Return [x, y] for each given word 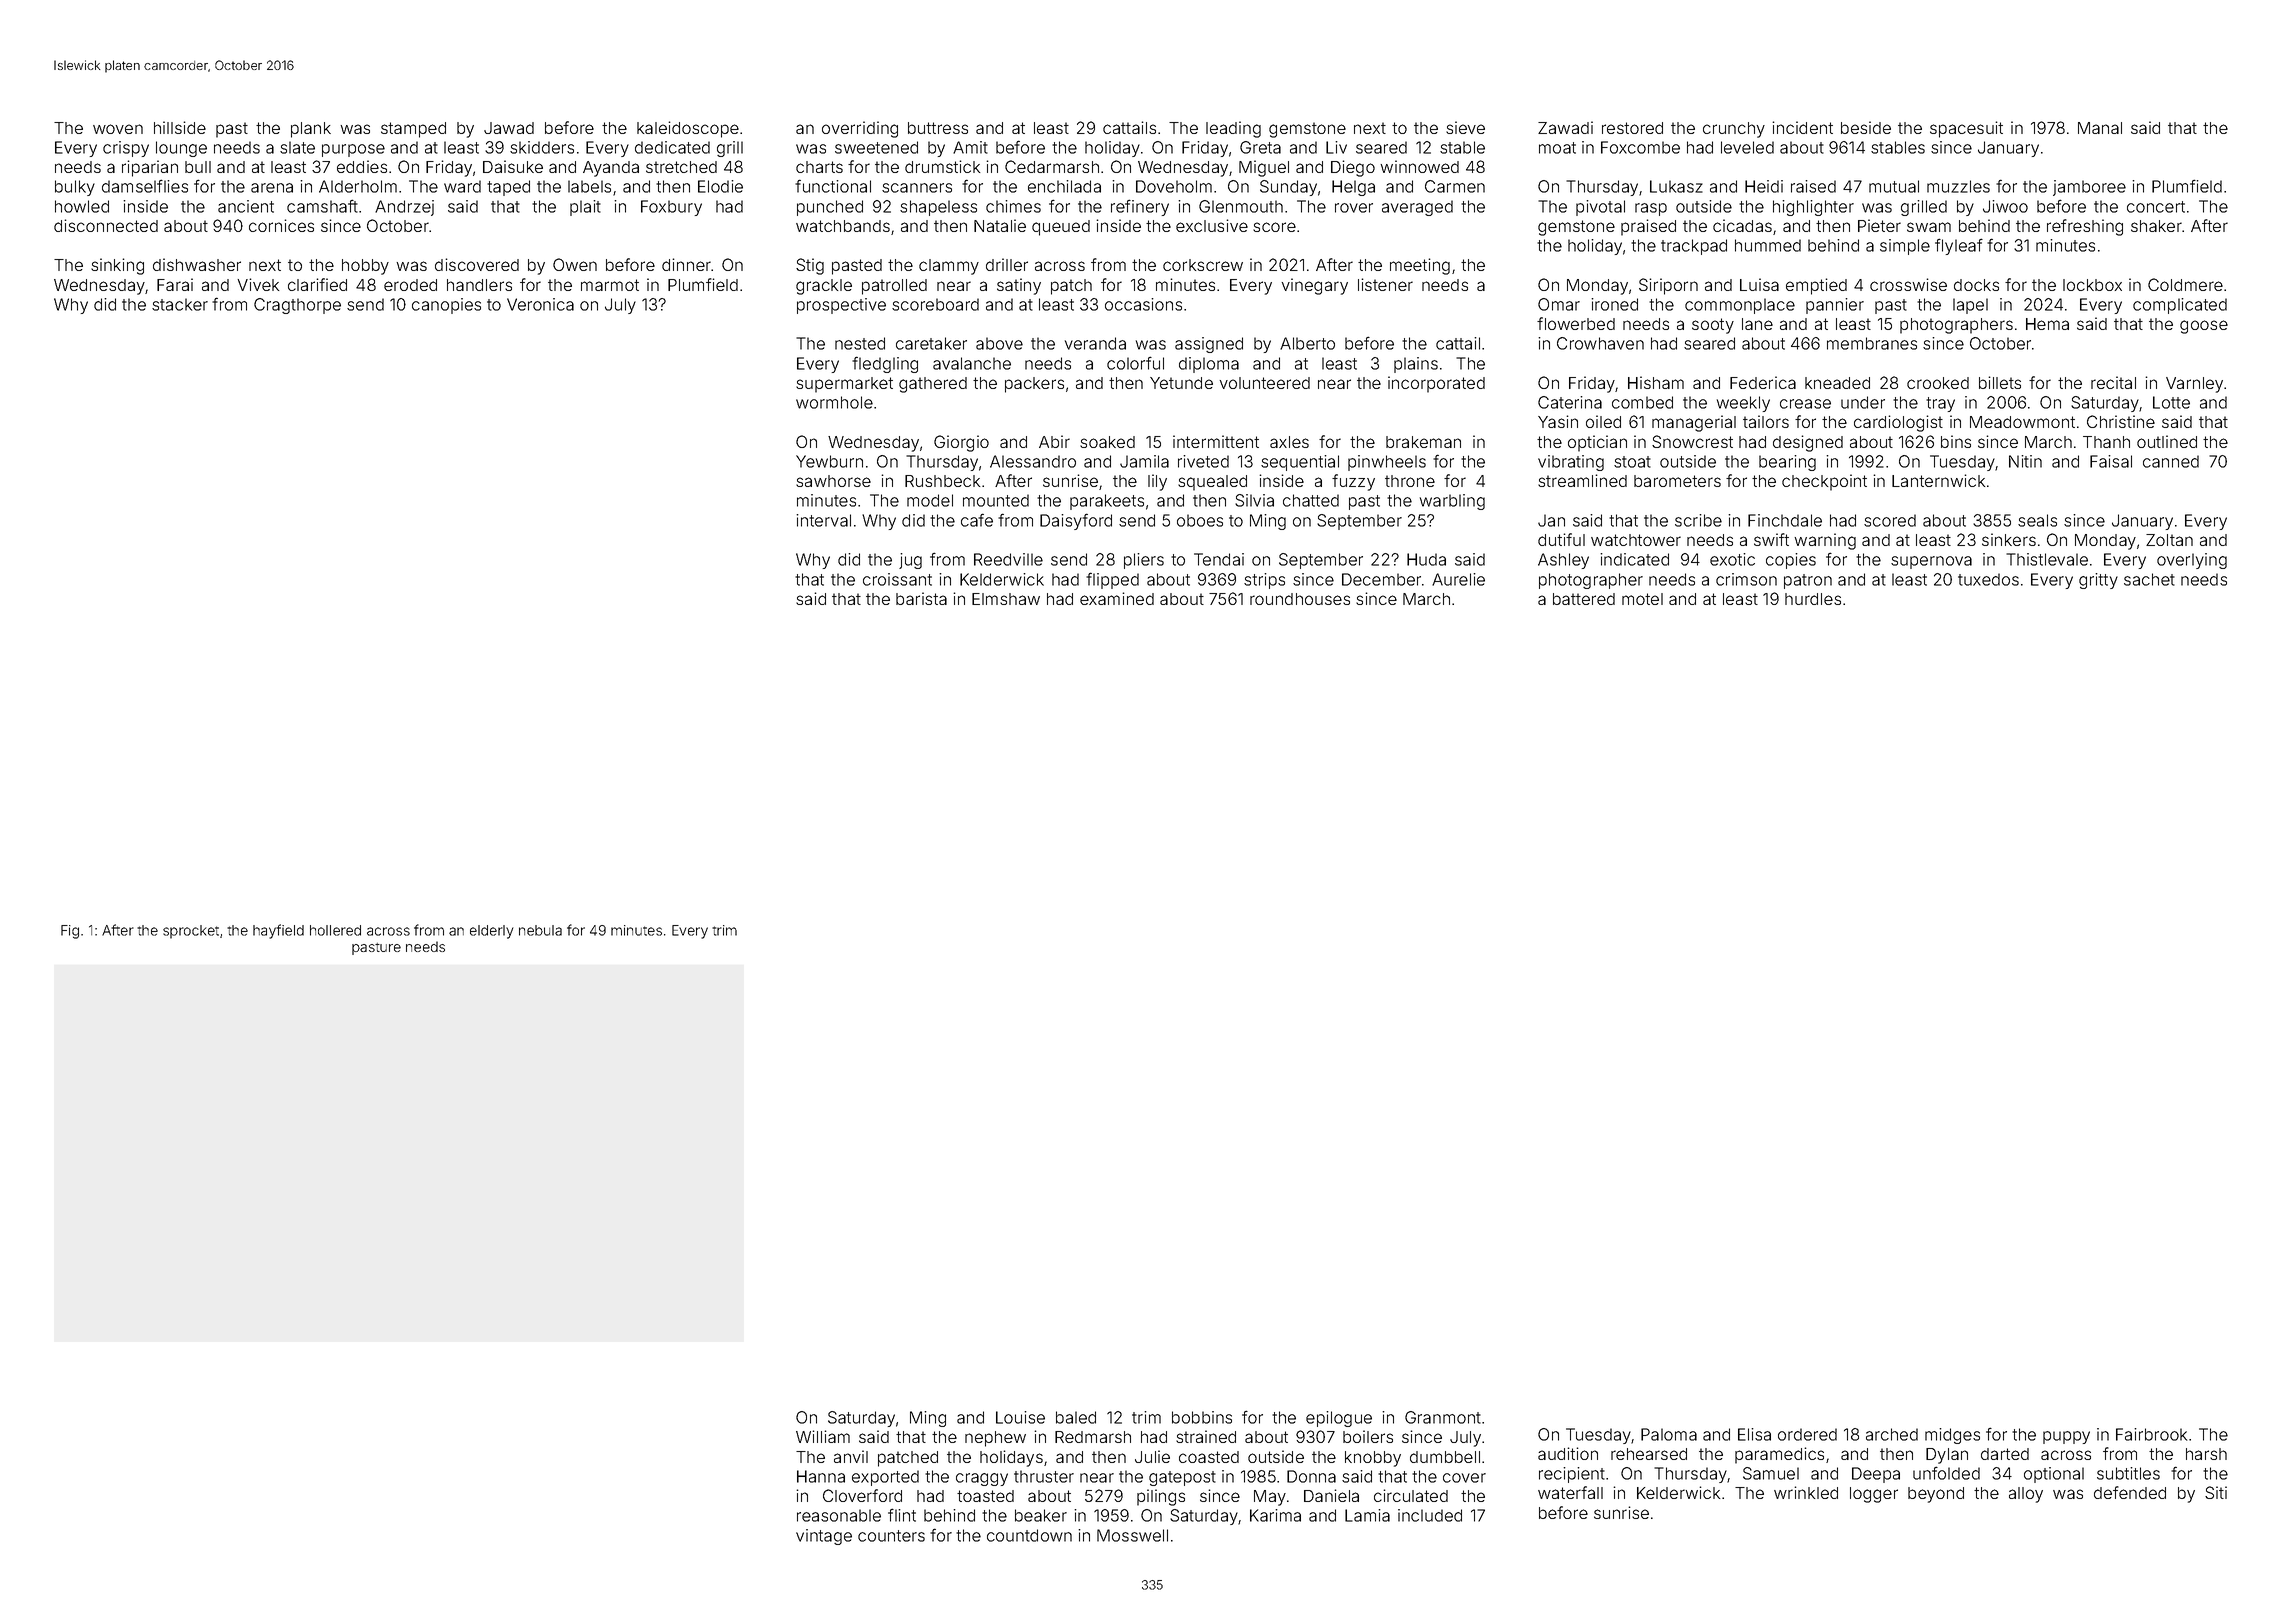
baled [1076, 1417]
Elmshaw [1006, 599]
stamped [413, 130]
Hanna [821, 1476]
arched [1892, 1434]
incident [1802, 127]
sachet [2149, 579]
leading [1233, 129]
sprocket [191, 932]
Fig [70, 932]
